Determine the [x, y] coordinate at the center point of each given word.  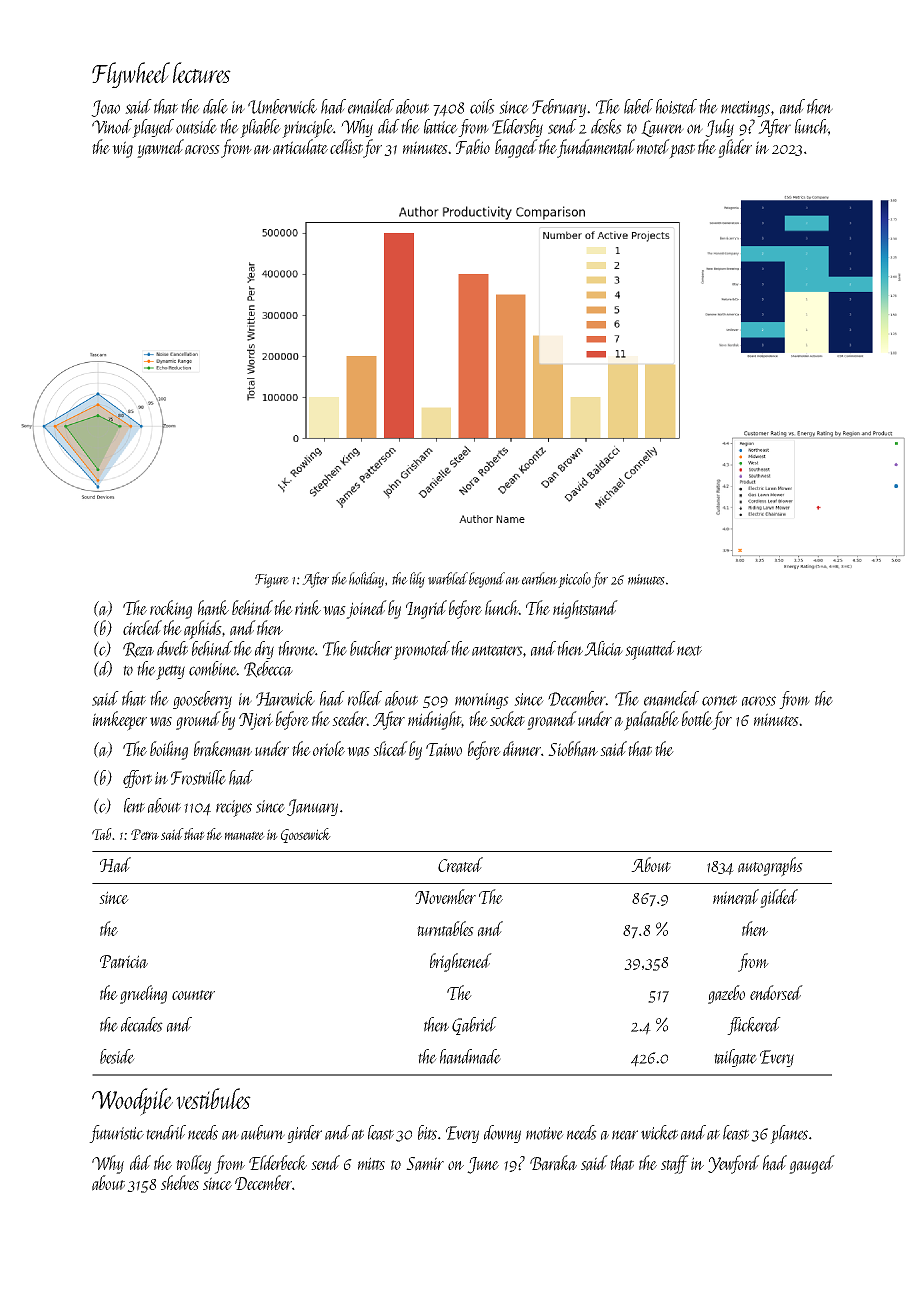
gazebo [726, 994]
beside [117, 1056]
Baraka [553, 1163]
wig [122, 149]
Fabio [473, 147]
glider [735, 148]
